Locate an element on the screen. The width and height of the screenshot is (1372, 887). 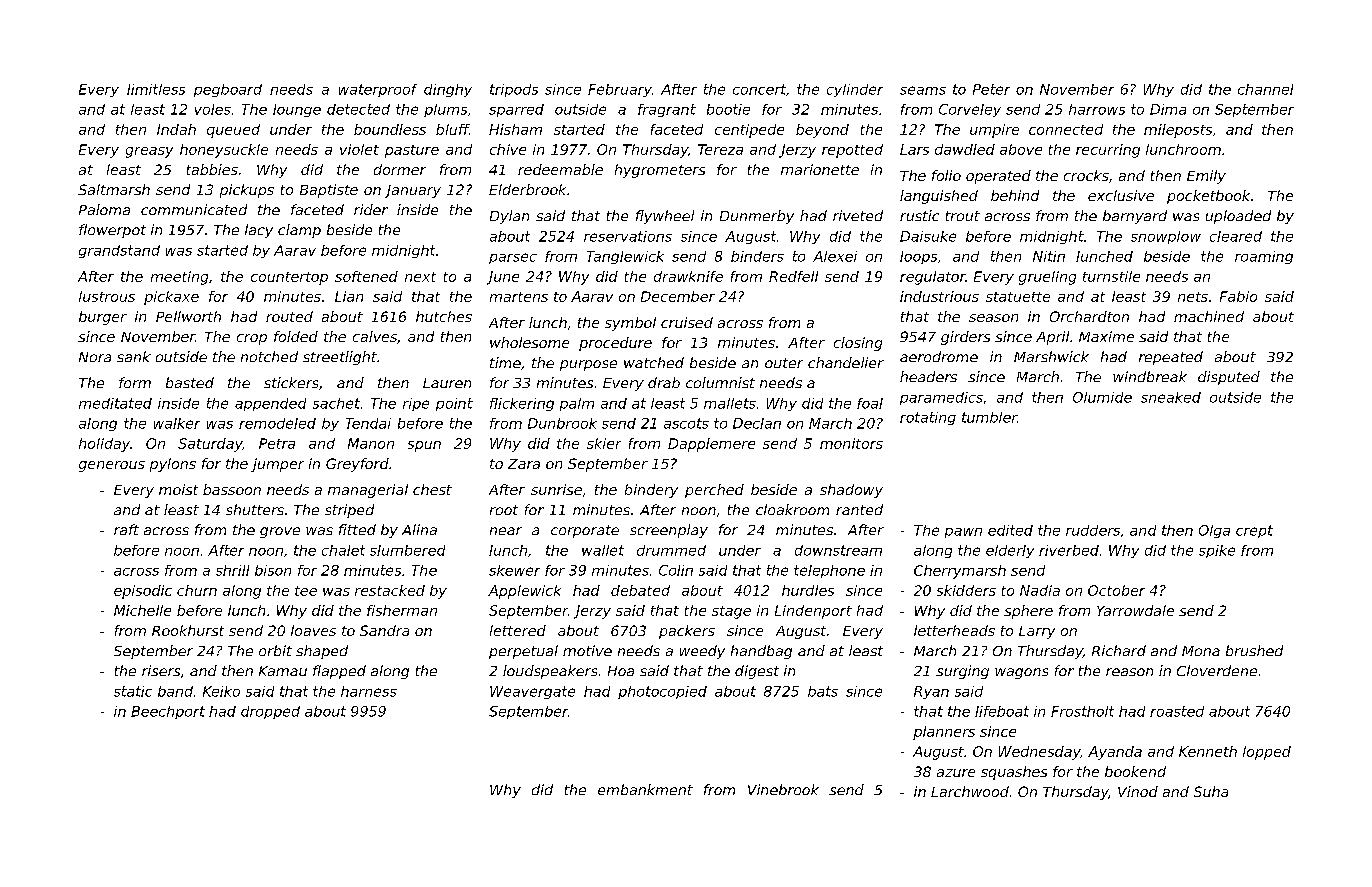
repeated is located at coordinates (1171, 358).
